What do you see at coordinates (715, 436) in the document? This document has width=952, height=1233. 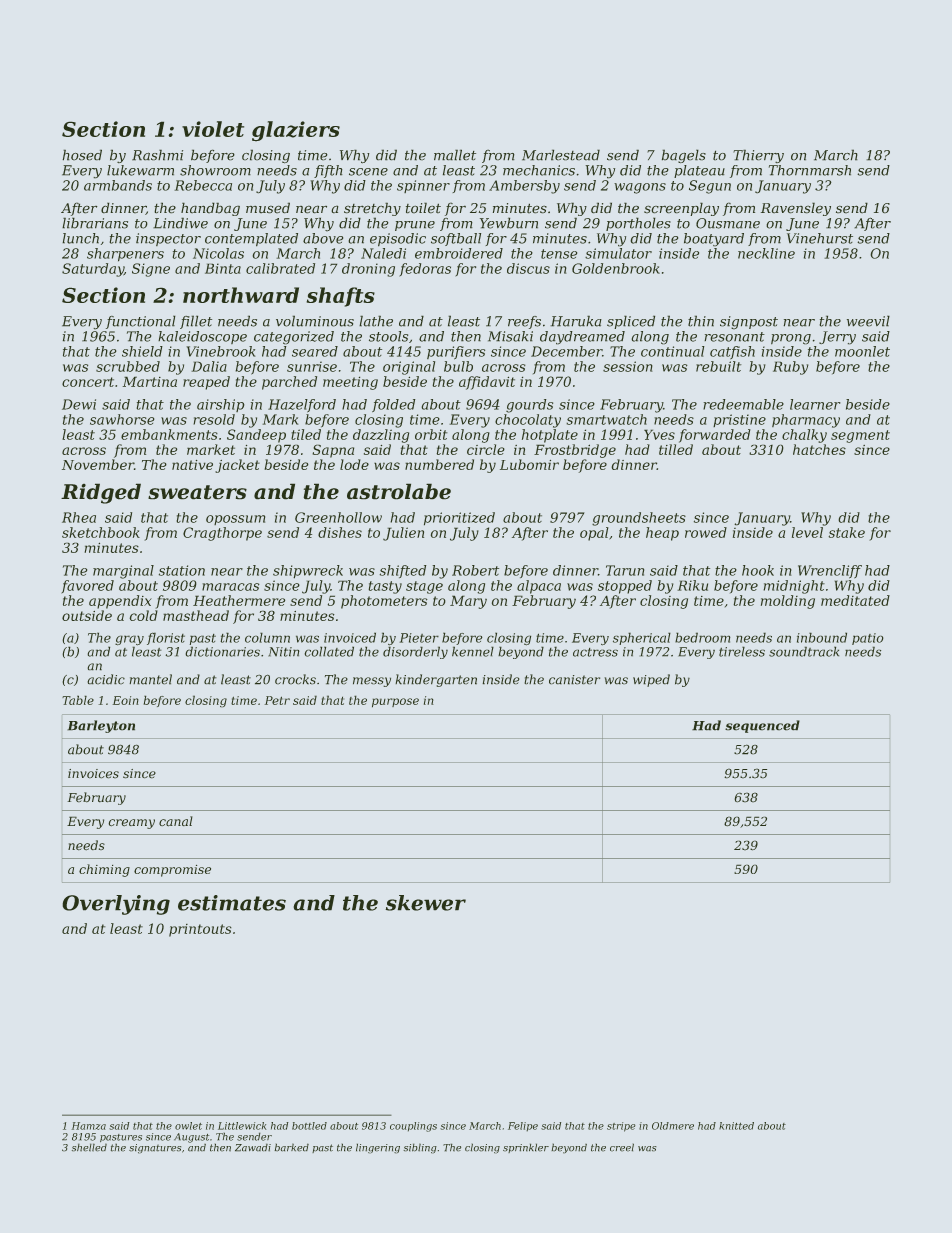 I see `forwarded` at bounding box center [715, 436].
